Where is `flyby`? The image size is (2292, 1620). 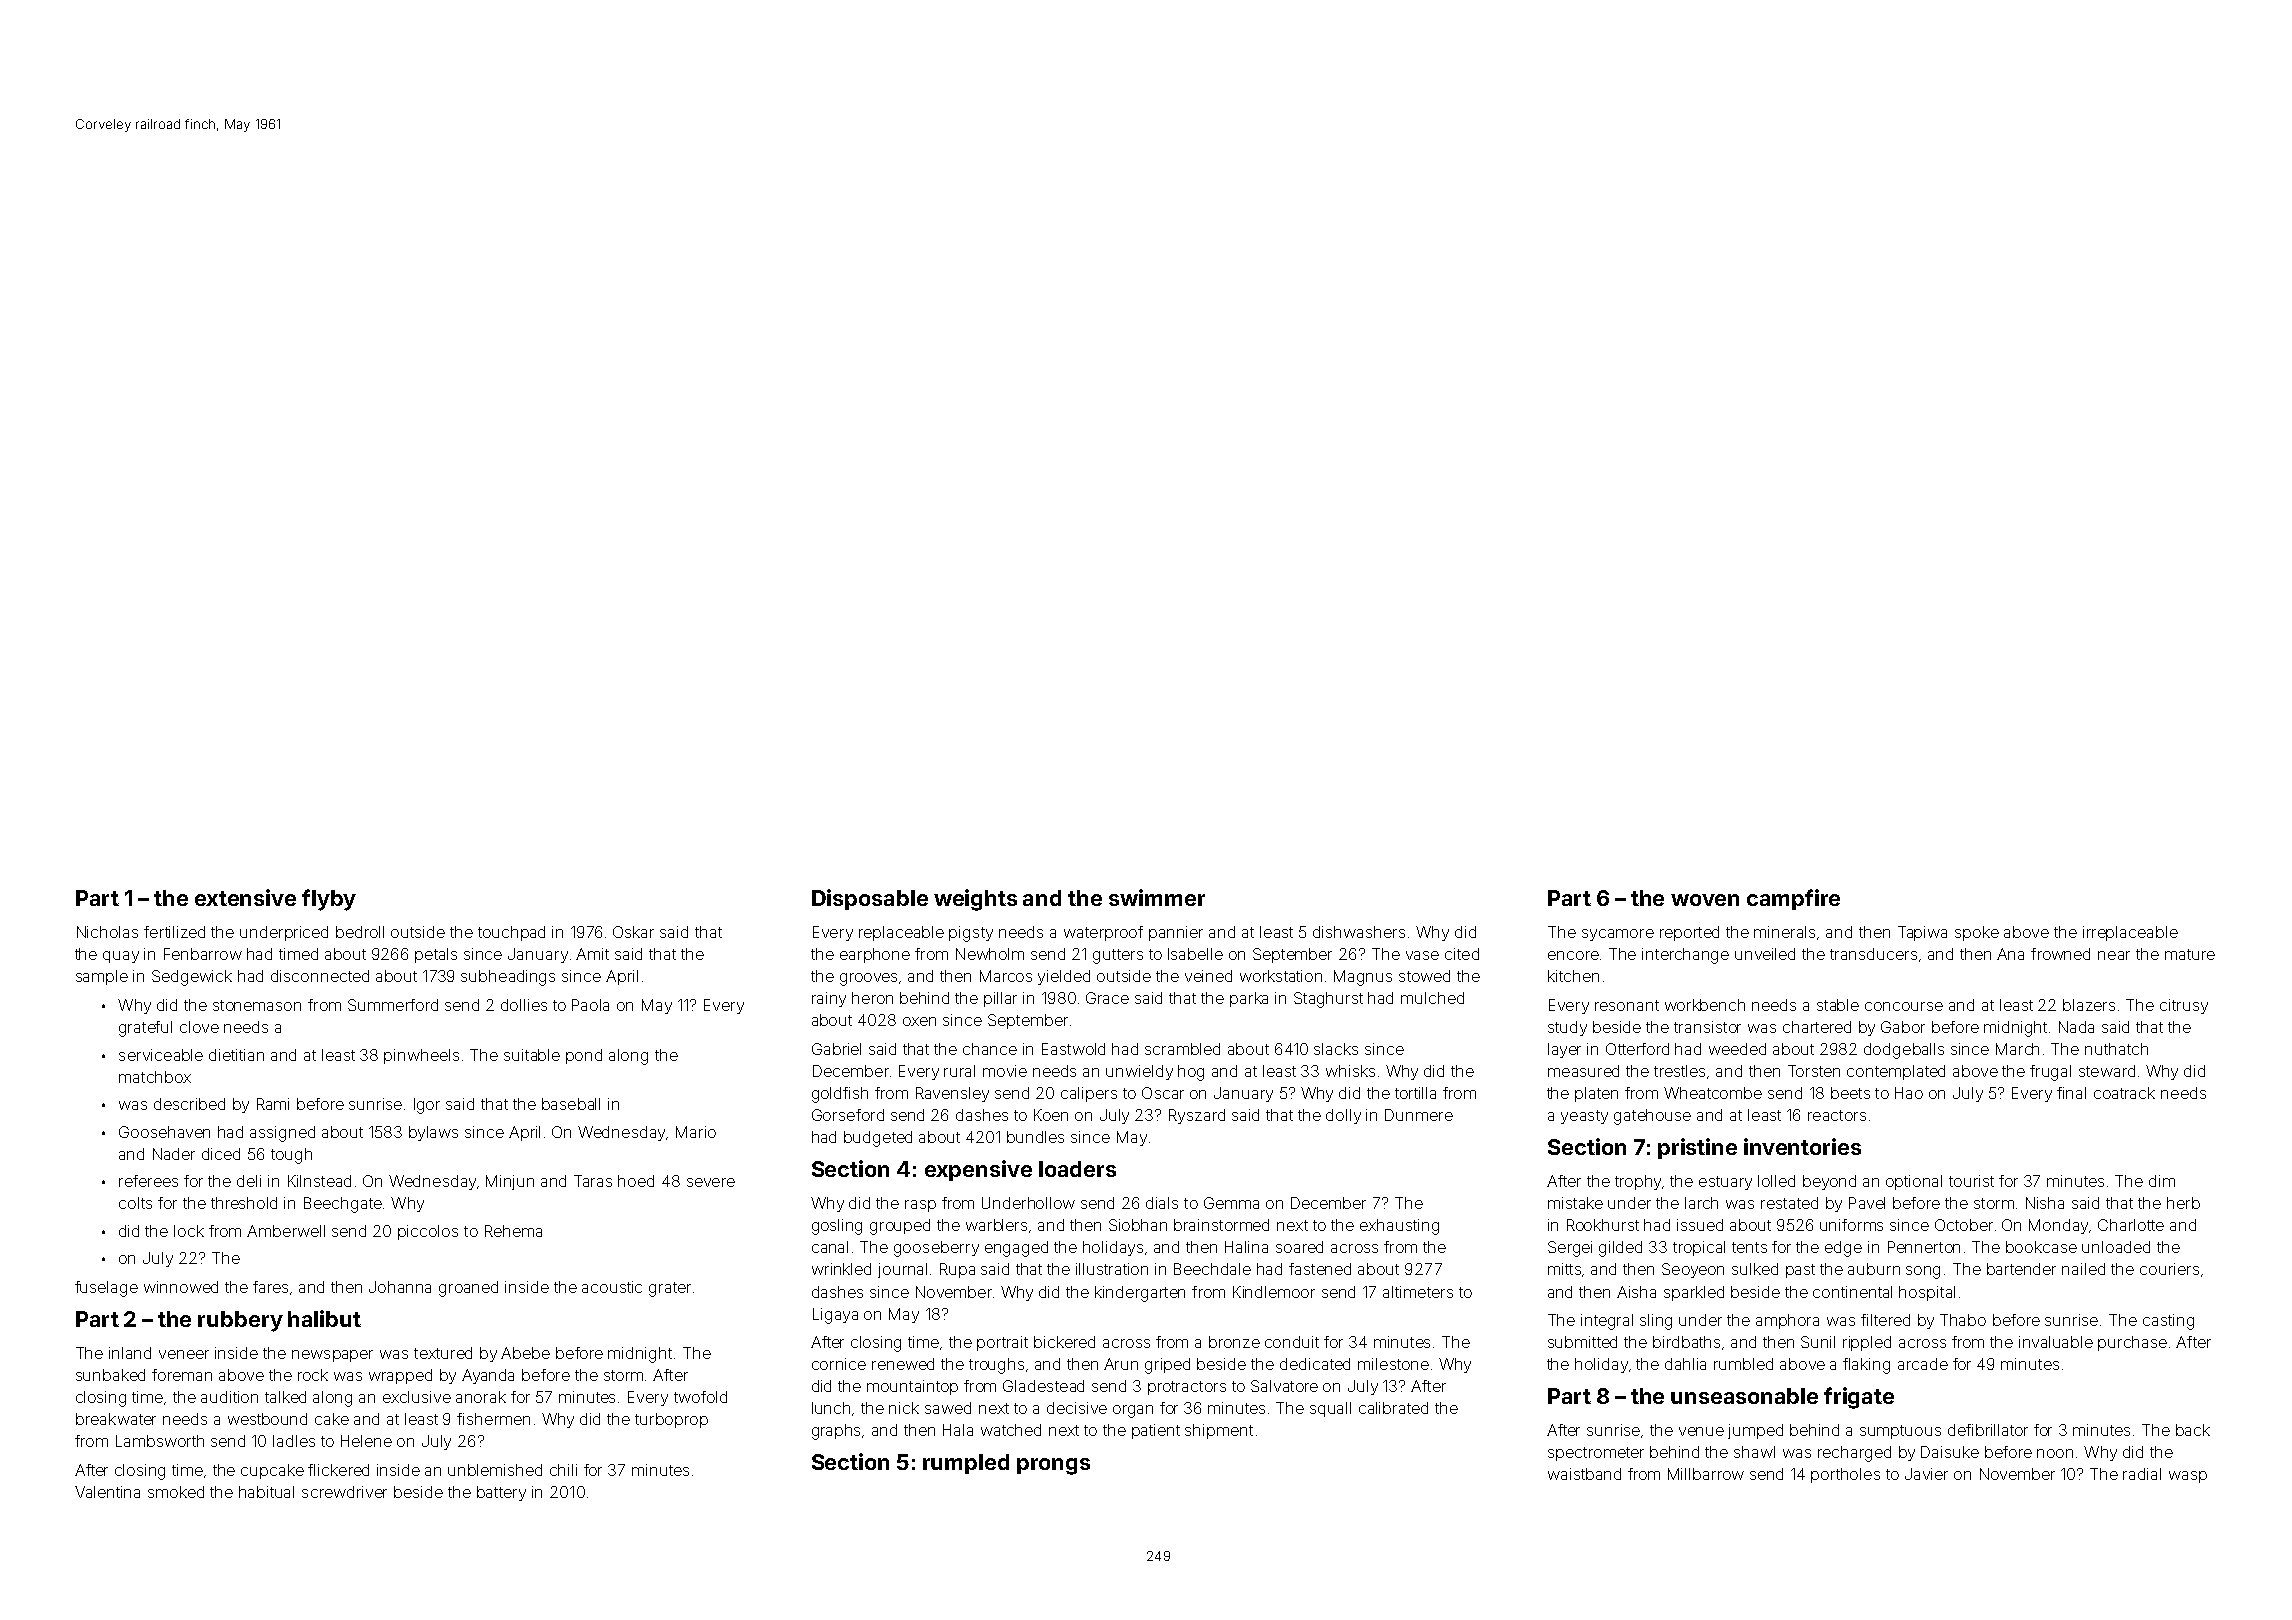
flyby is located at coordinates (329, 900).
